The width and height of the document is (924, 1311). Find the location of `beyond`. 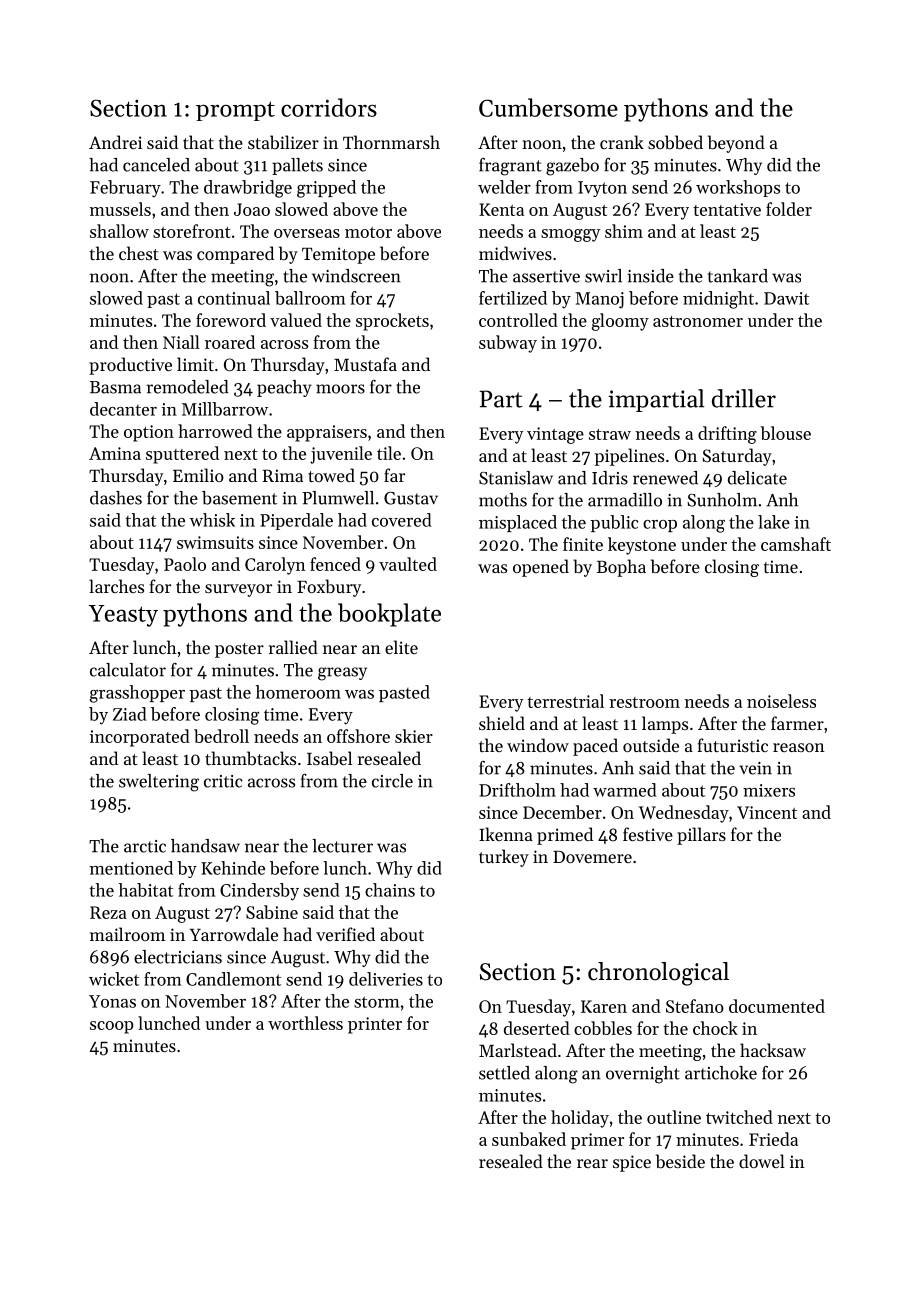

beyond is located at coordinates (736, 144).
